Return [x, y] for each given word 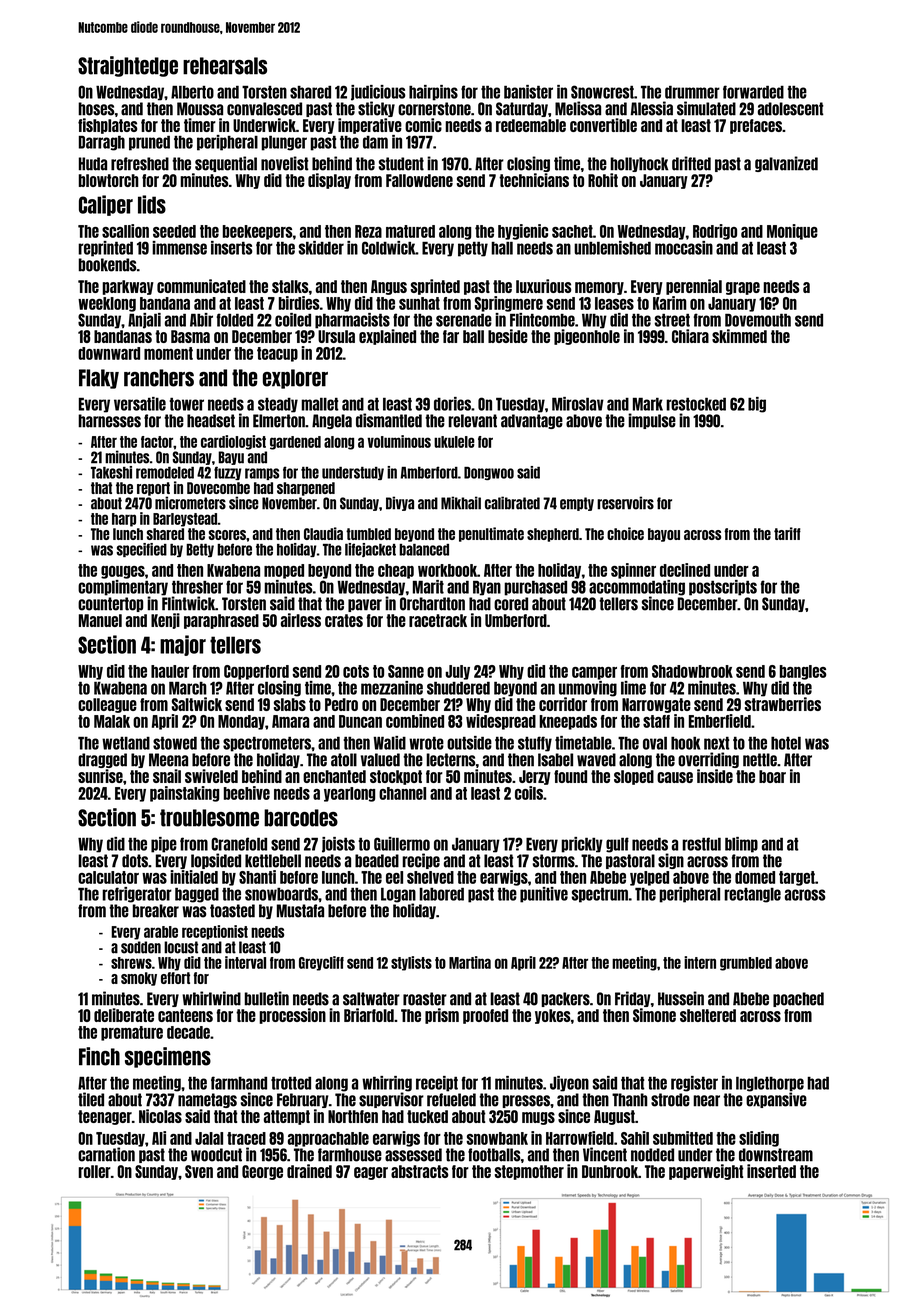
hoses [96, 109]
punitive [544, 895]
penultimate [491, 534]
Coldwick [389, 248]
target [797, 878]
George [262, 1172]
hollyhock [639, 164]
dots [135, 861]
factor [157, 442]
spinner [633, 571]
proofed [485, 1016]
